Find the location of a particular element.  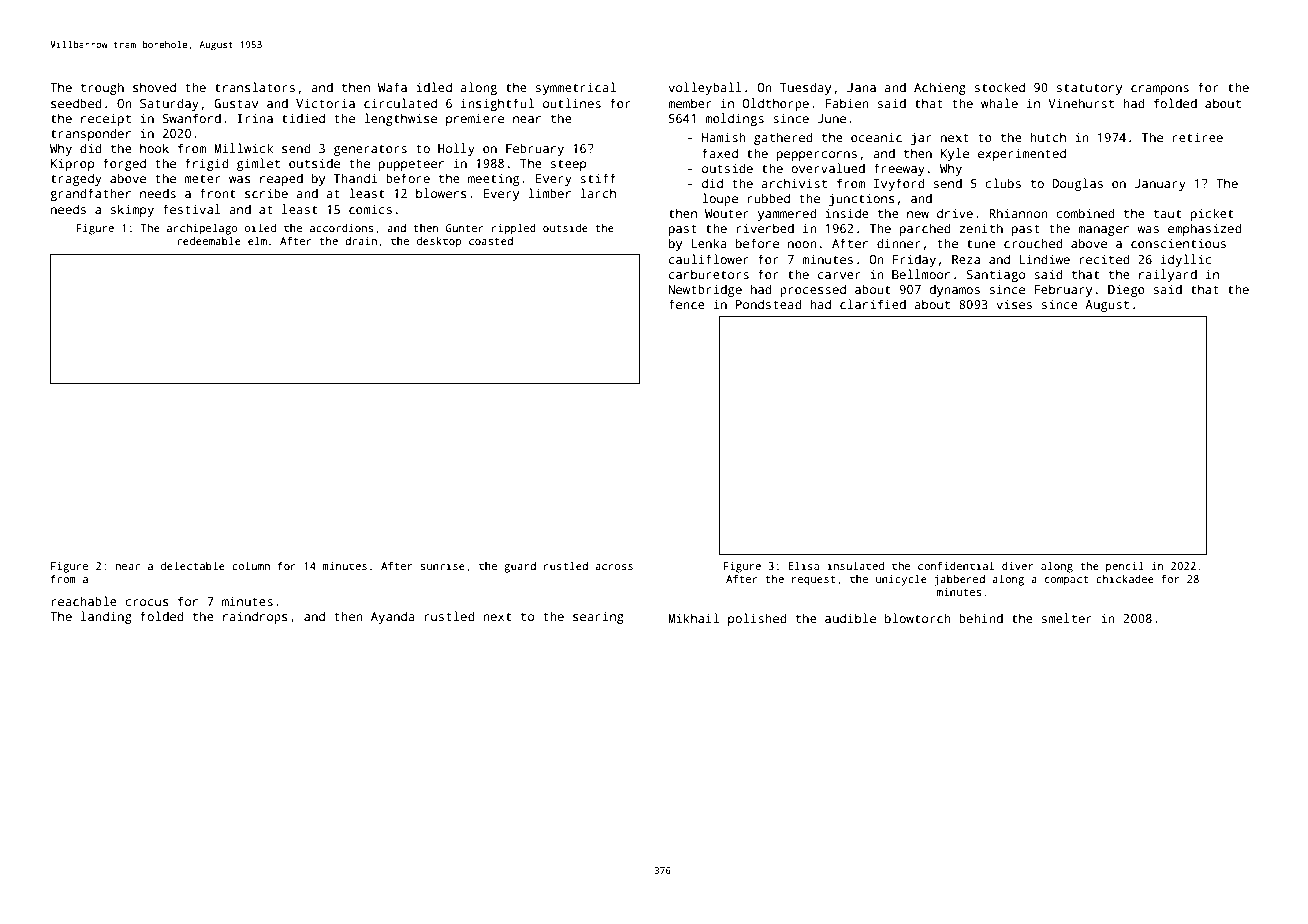

vises is located at coordinates (1014, 304).
